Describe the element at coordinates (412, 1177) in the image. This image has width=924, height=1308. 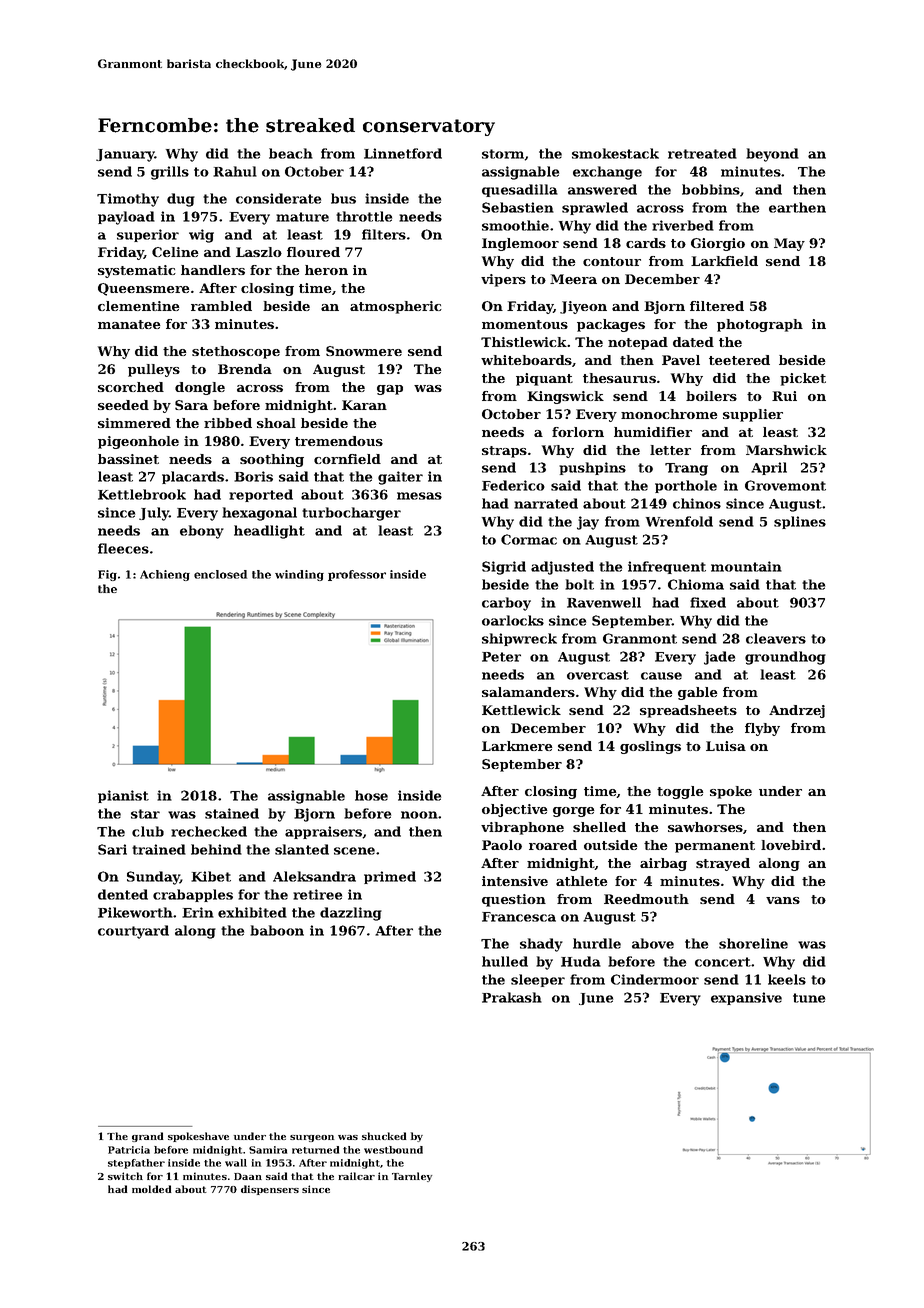
I see `Tarnley` at that location.
